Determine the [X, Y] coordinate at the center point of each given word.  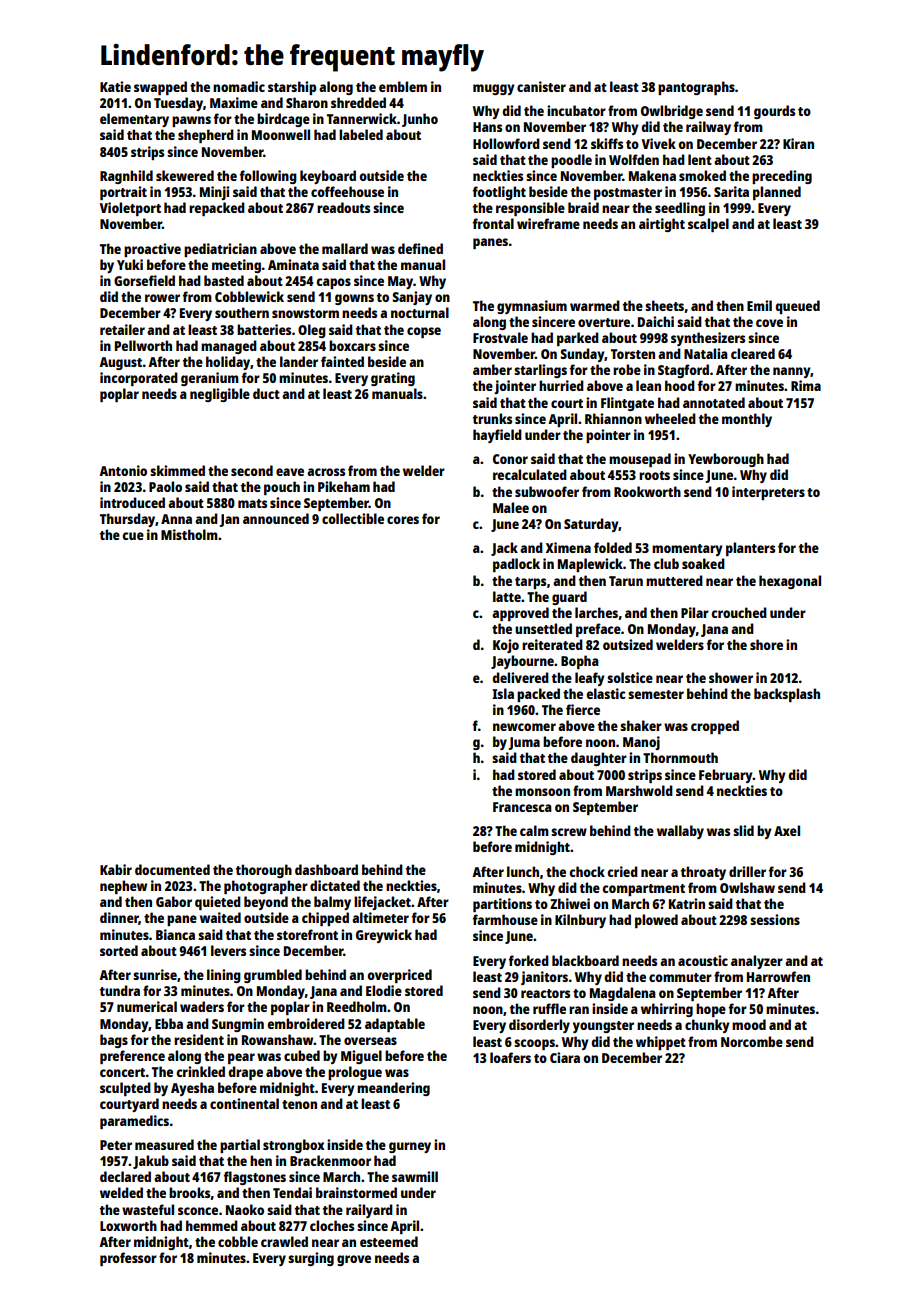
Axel [787, 830]
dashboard [326, 869]
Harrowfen [778, 976]
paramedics [134, 1122]
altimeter [380, 917]
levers [228, 950]
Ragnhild [126, 177]
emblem [403, 86]
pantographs [696, 88]
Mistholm [189, 534]
